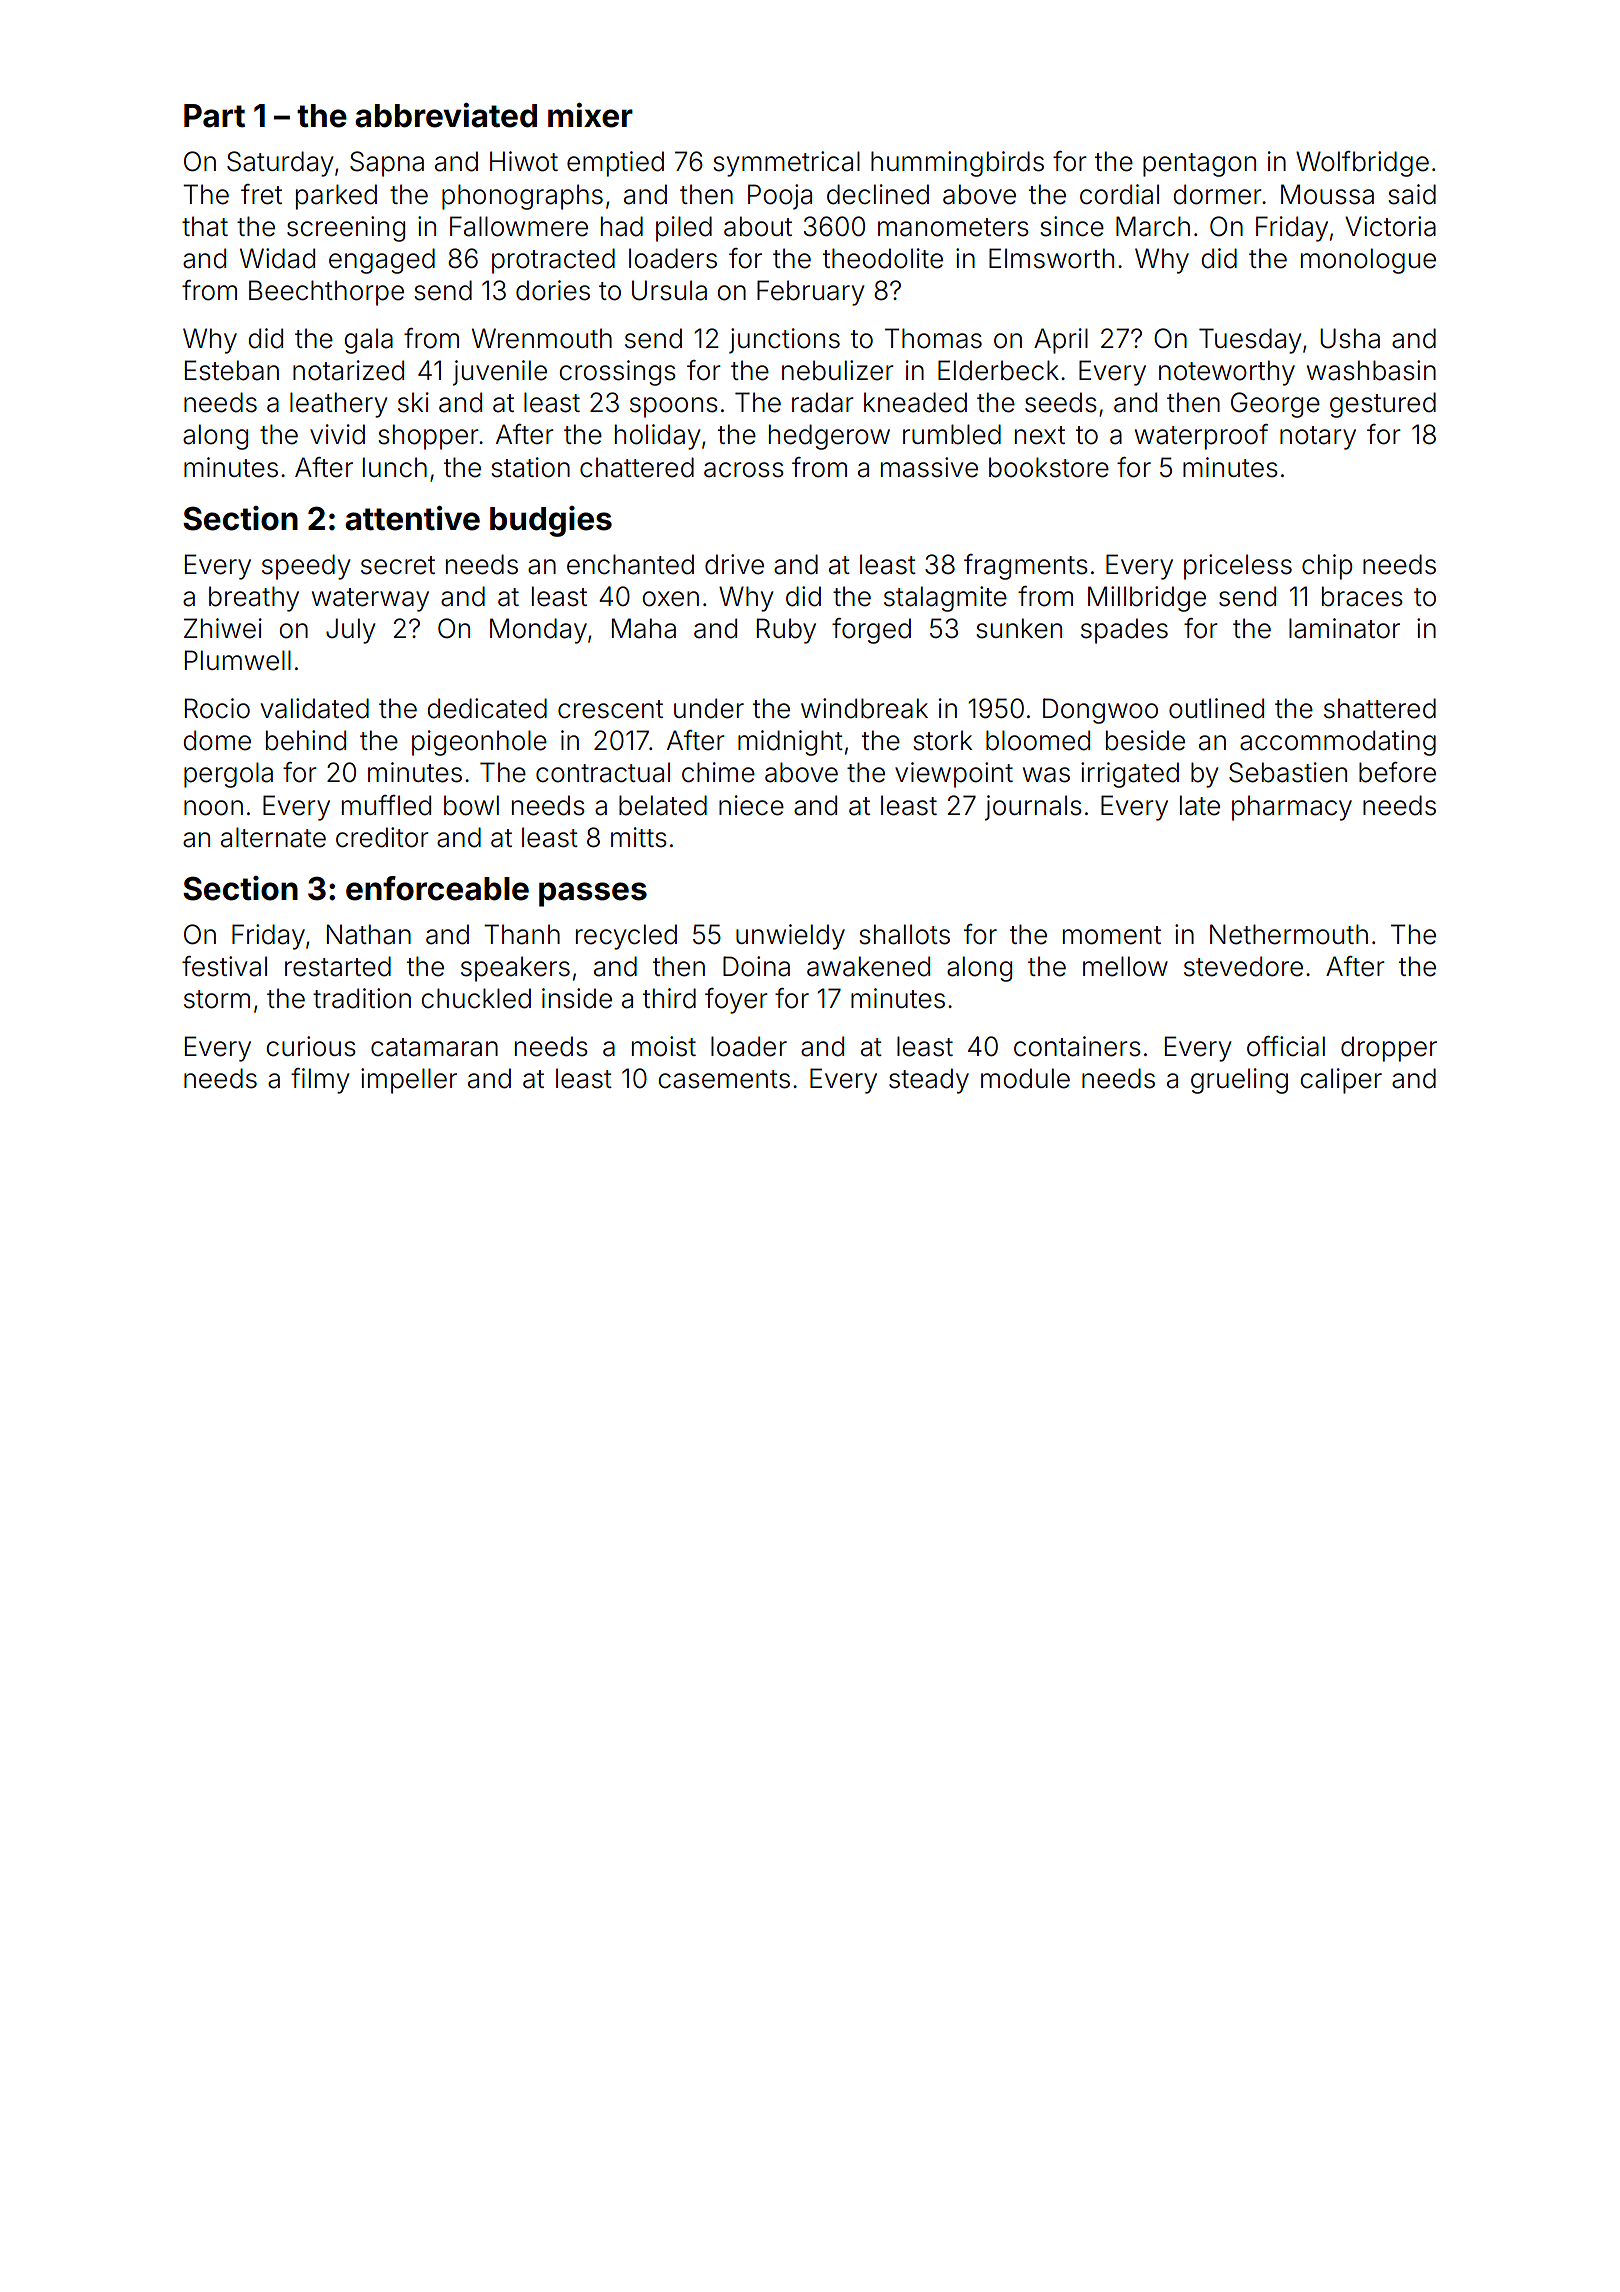  I want to click on pentagon, so click(1199, 165).
